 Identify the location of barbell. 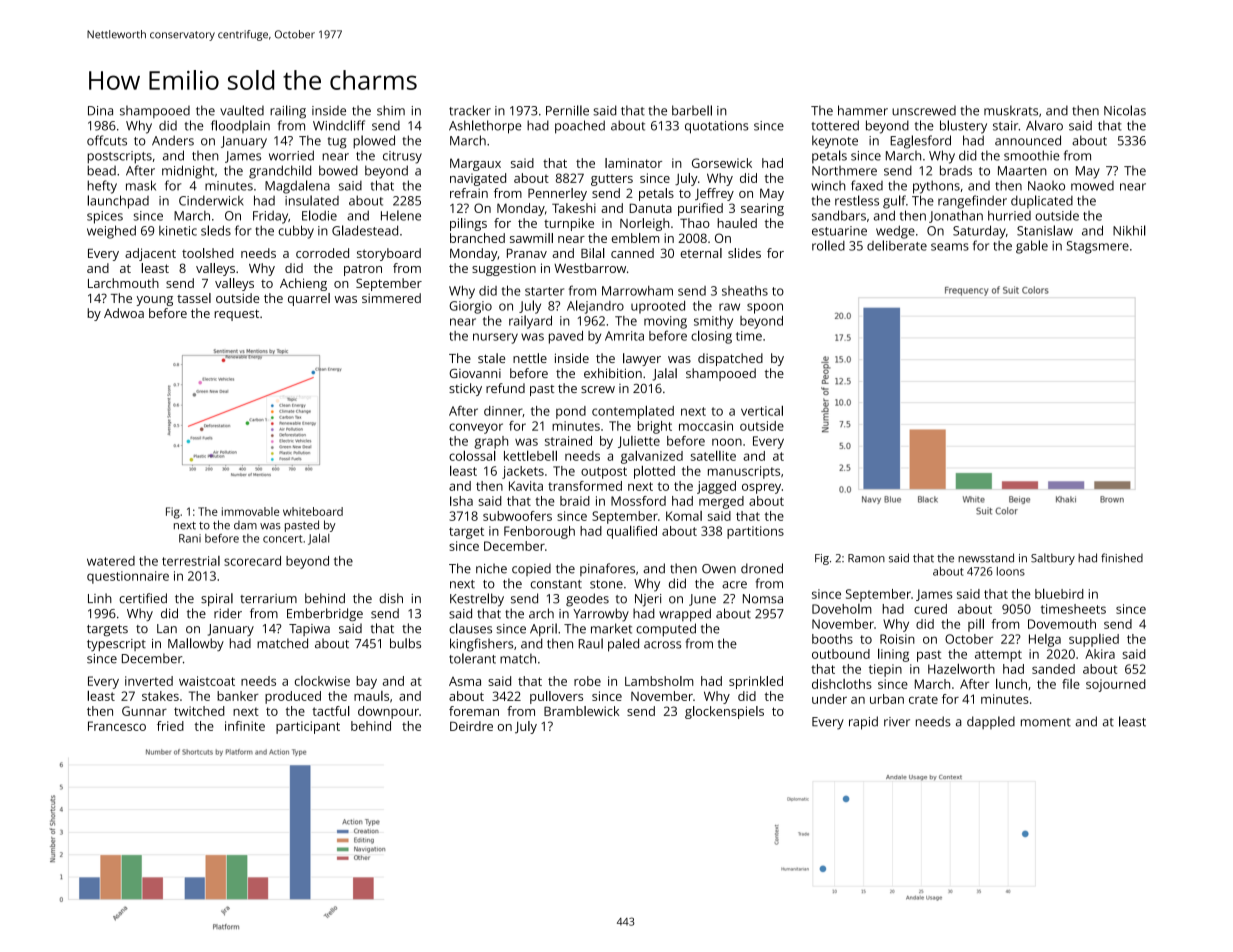
(692, 110).
